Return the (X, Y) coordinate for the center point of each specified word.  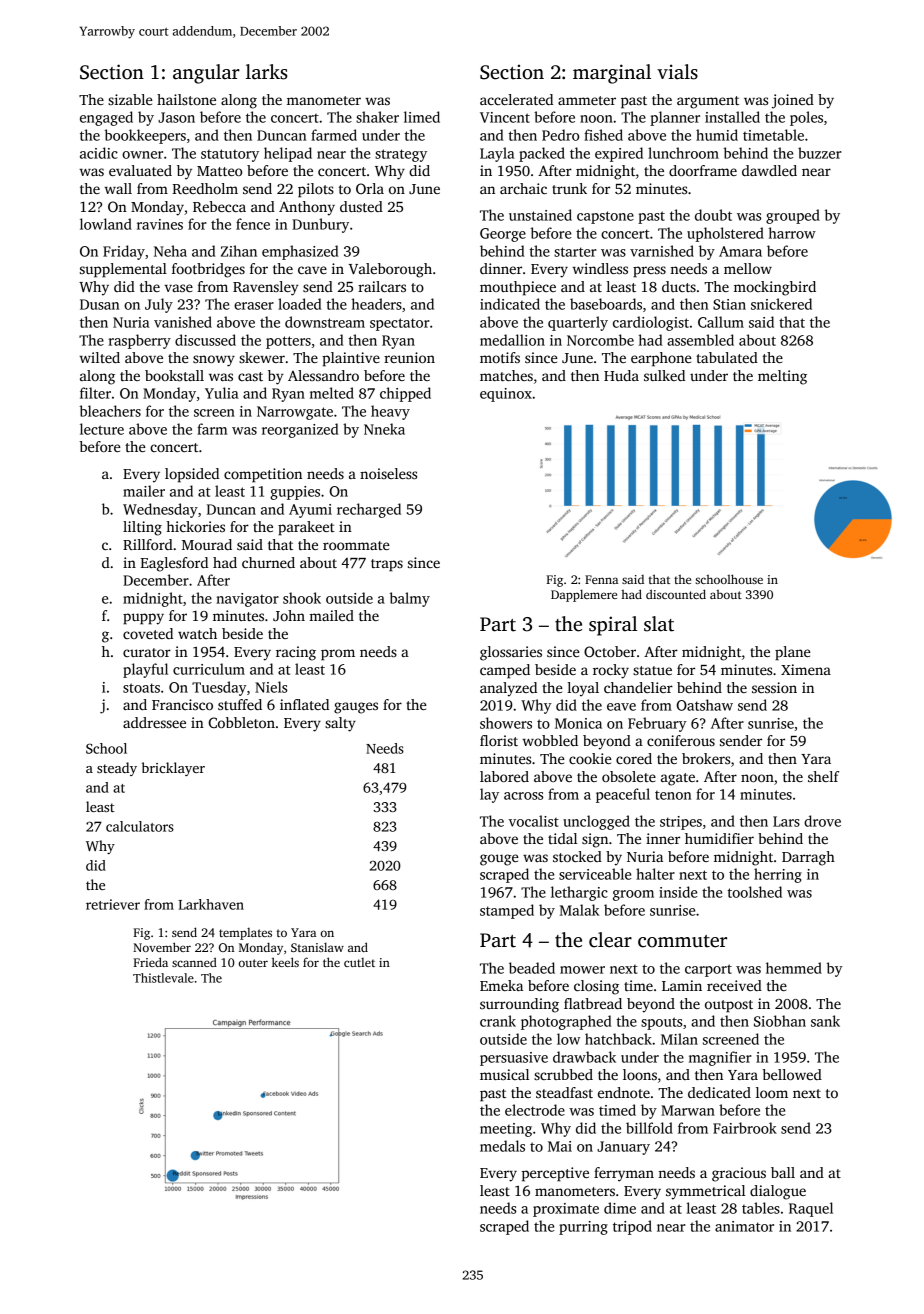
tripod (632, 1227)
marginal (612, 74)
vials (677, 72)
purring (583, 1228)
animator (744, 1226)
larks (267, 72)
